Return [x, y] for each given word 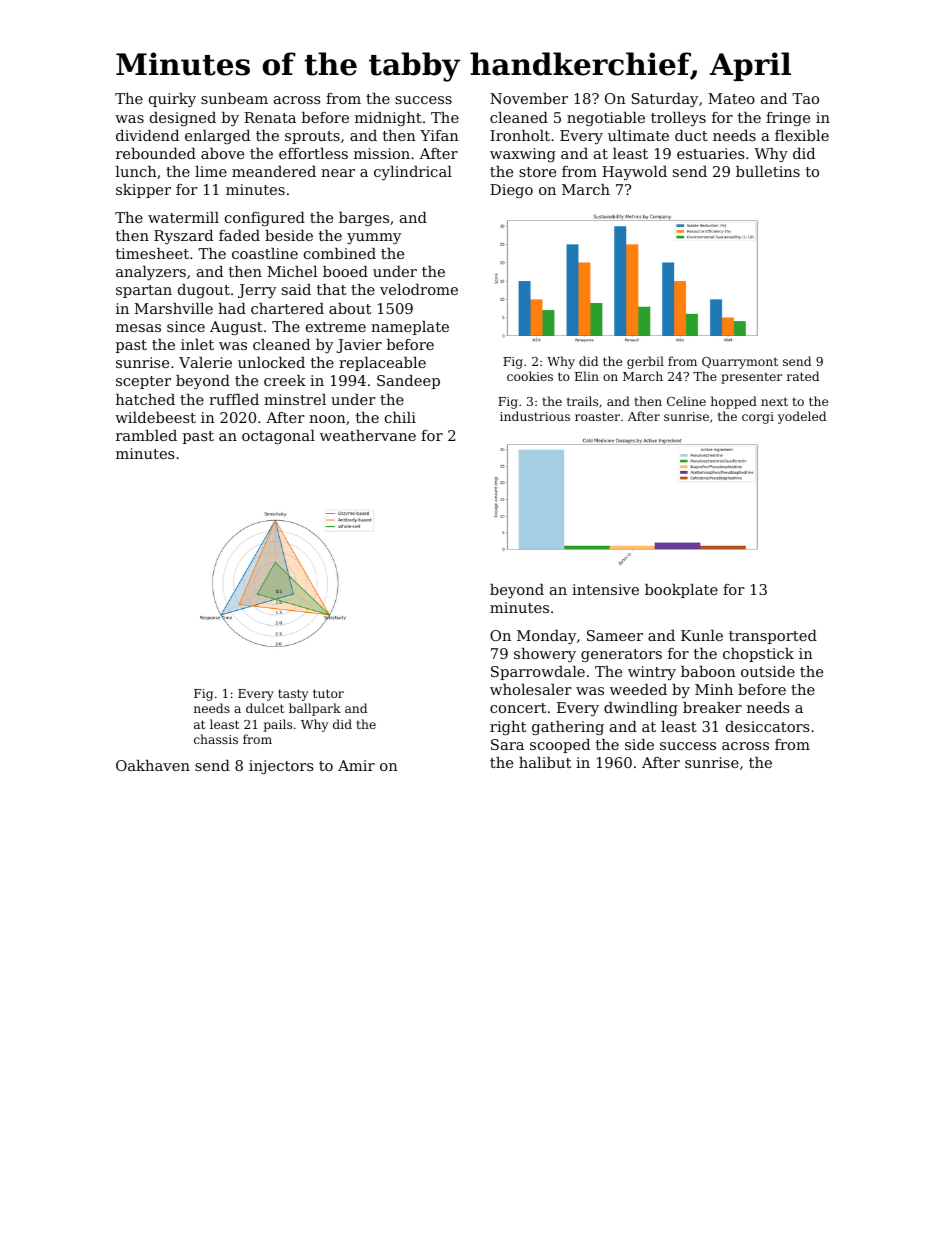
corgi [758, 418]
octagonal [278, 437]
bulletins [768, 171]
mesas [138, 328]
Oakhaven [153, 765]
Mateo [731, 98]
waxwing [523, 155]
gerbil [645, 362]
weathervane [368, 435]
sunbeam [234, 98]
